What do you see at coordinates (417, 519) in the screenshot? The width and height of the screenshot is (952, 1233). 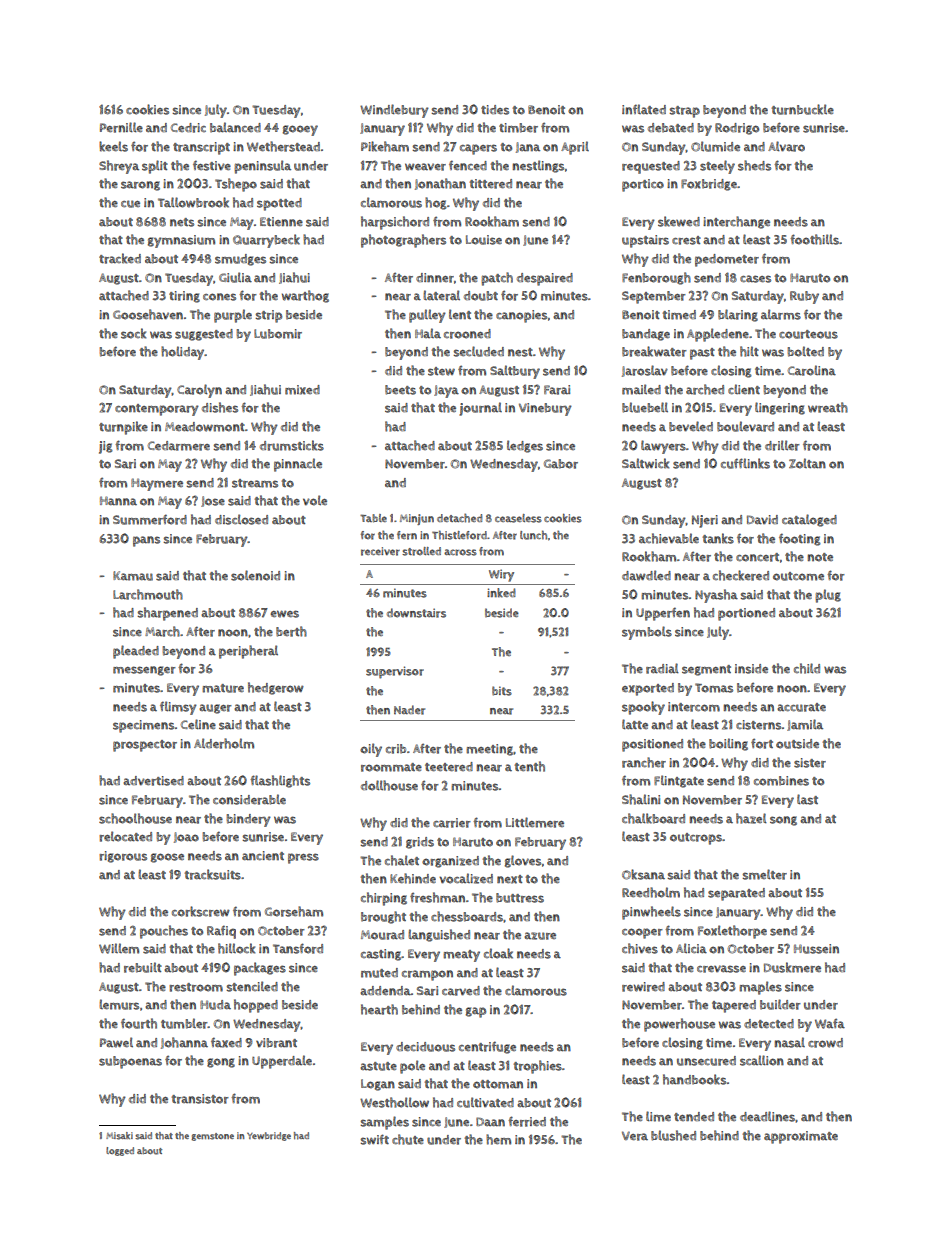 I see `Minjun` at bounding box center [417, 519].
